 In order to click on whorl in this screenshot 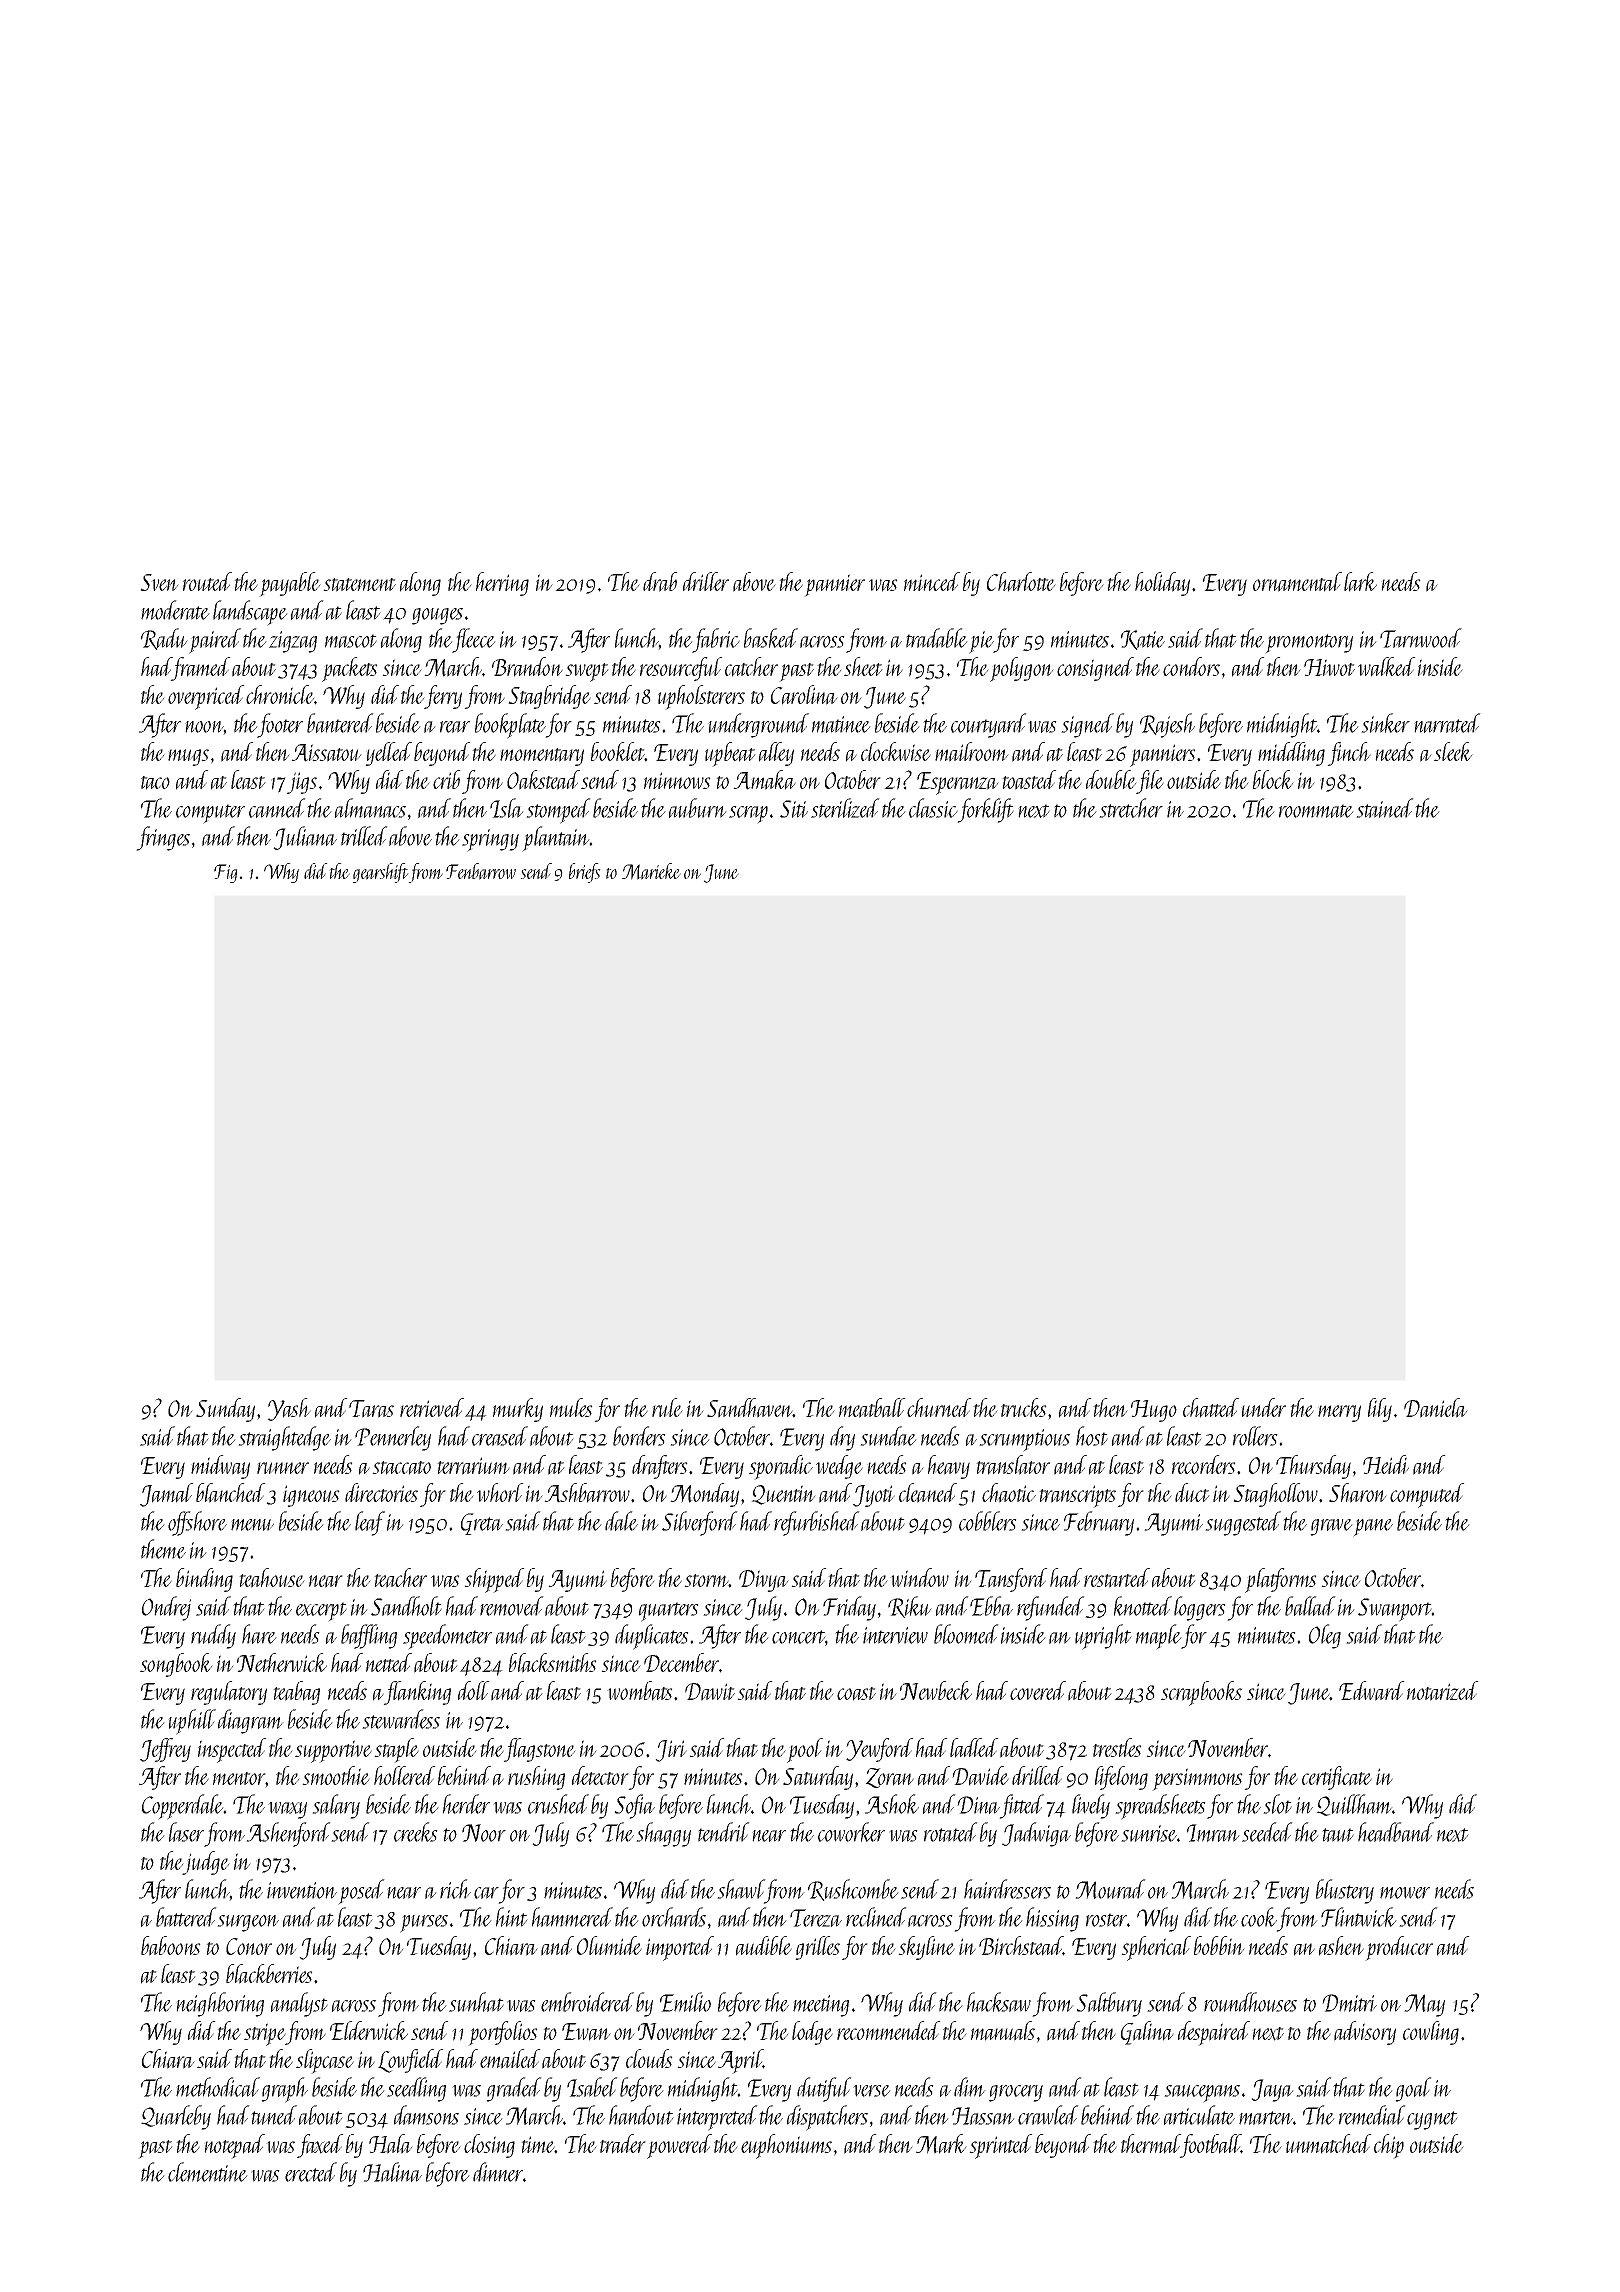, I will do `click(500, 1492)`.
